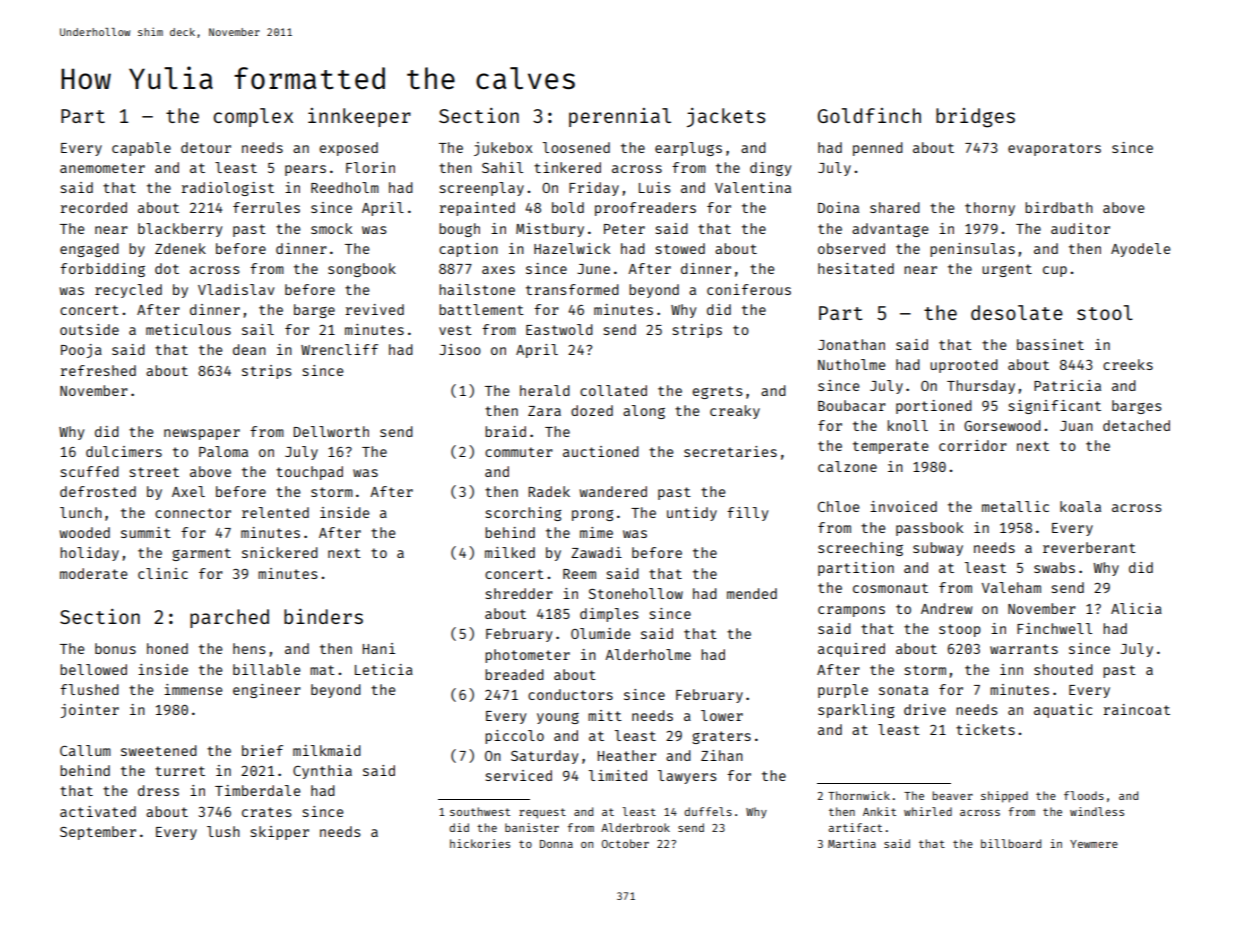 The height and width of the image is (952, 1233). Describe the element at coordinates (708, 811) in the image. I see `duffels` at that location.
